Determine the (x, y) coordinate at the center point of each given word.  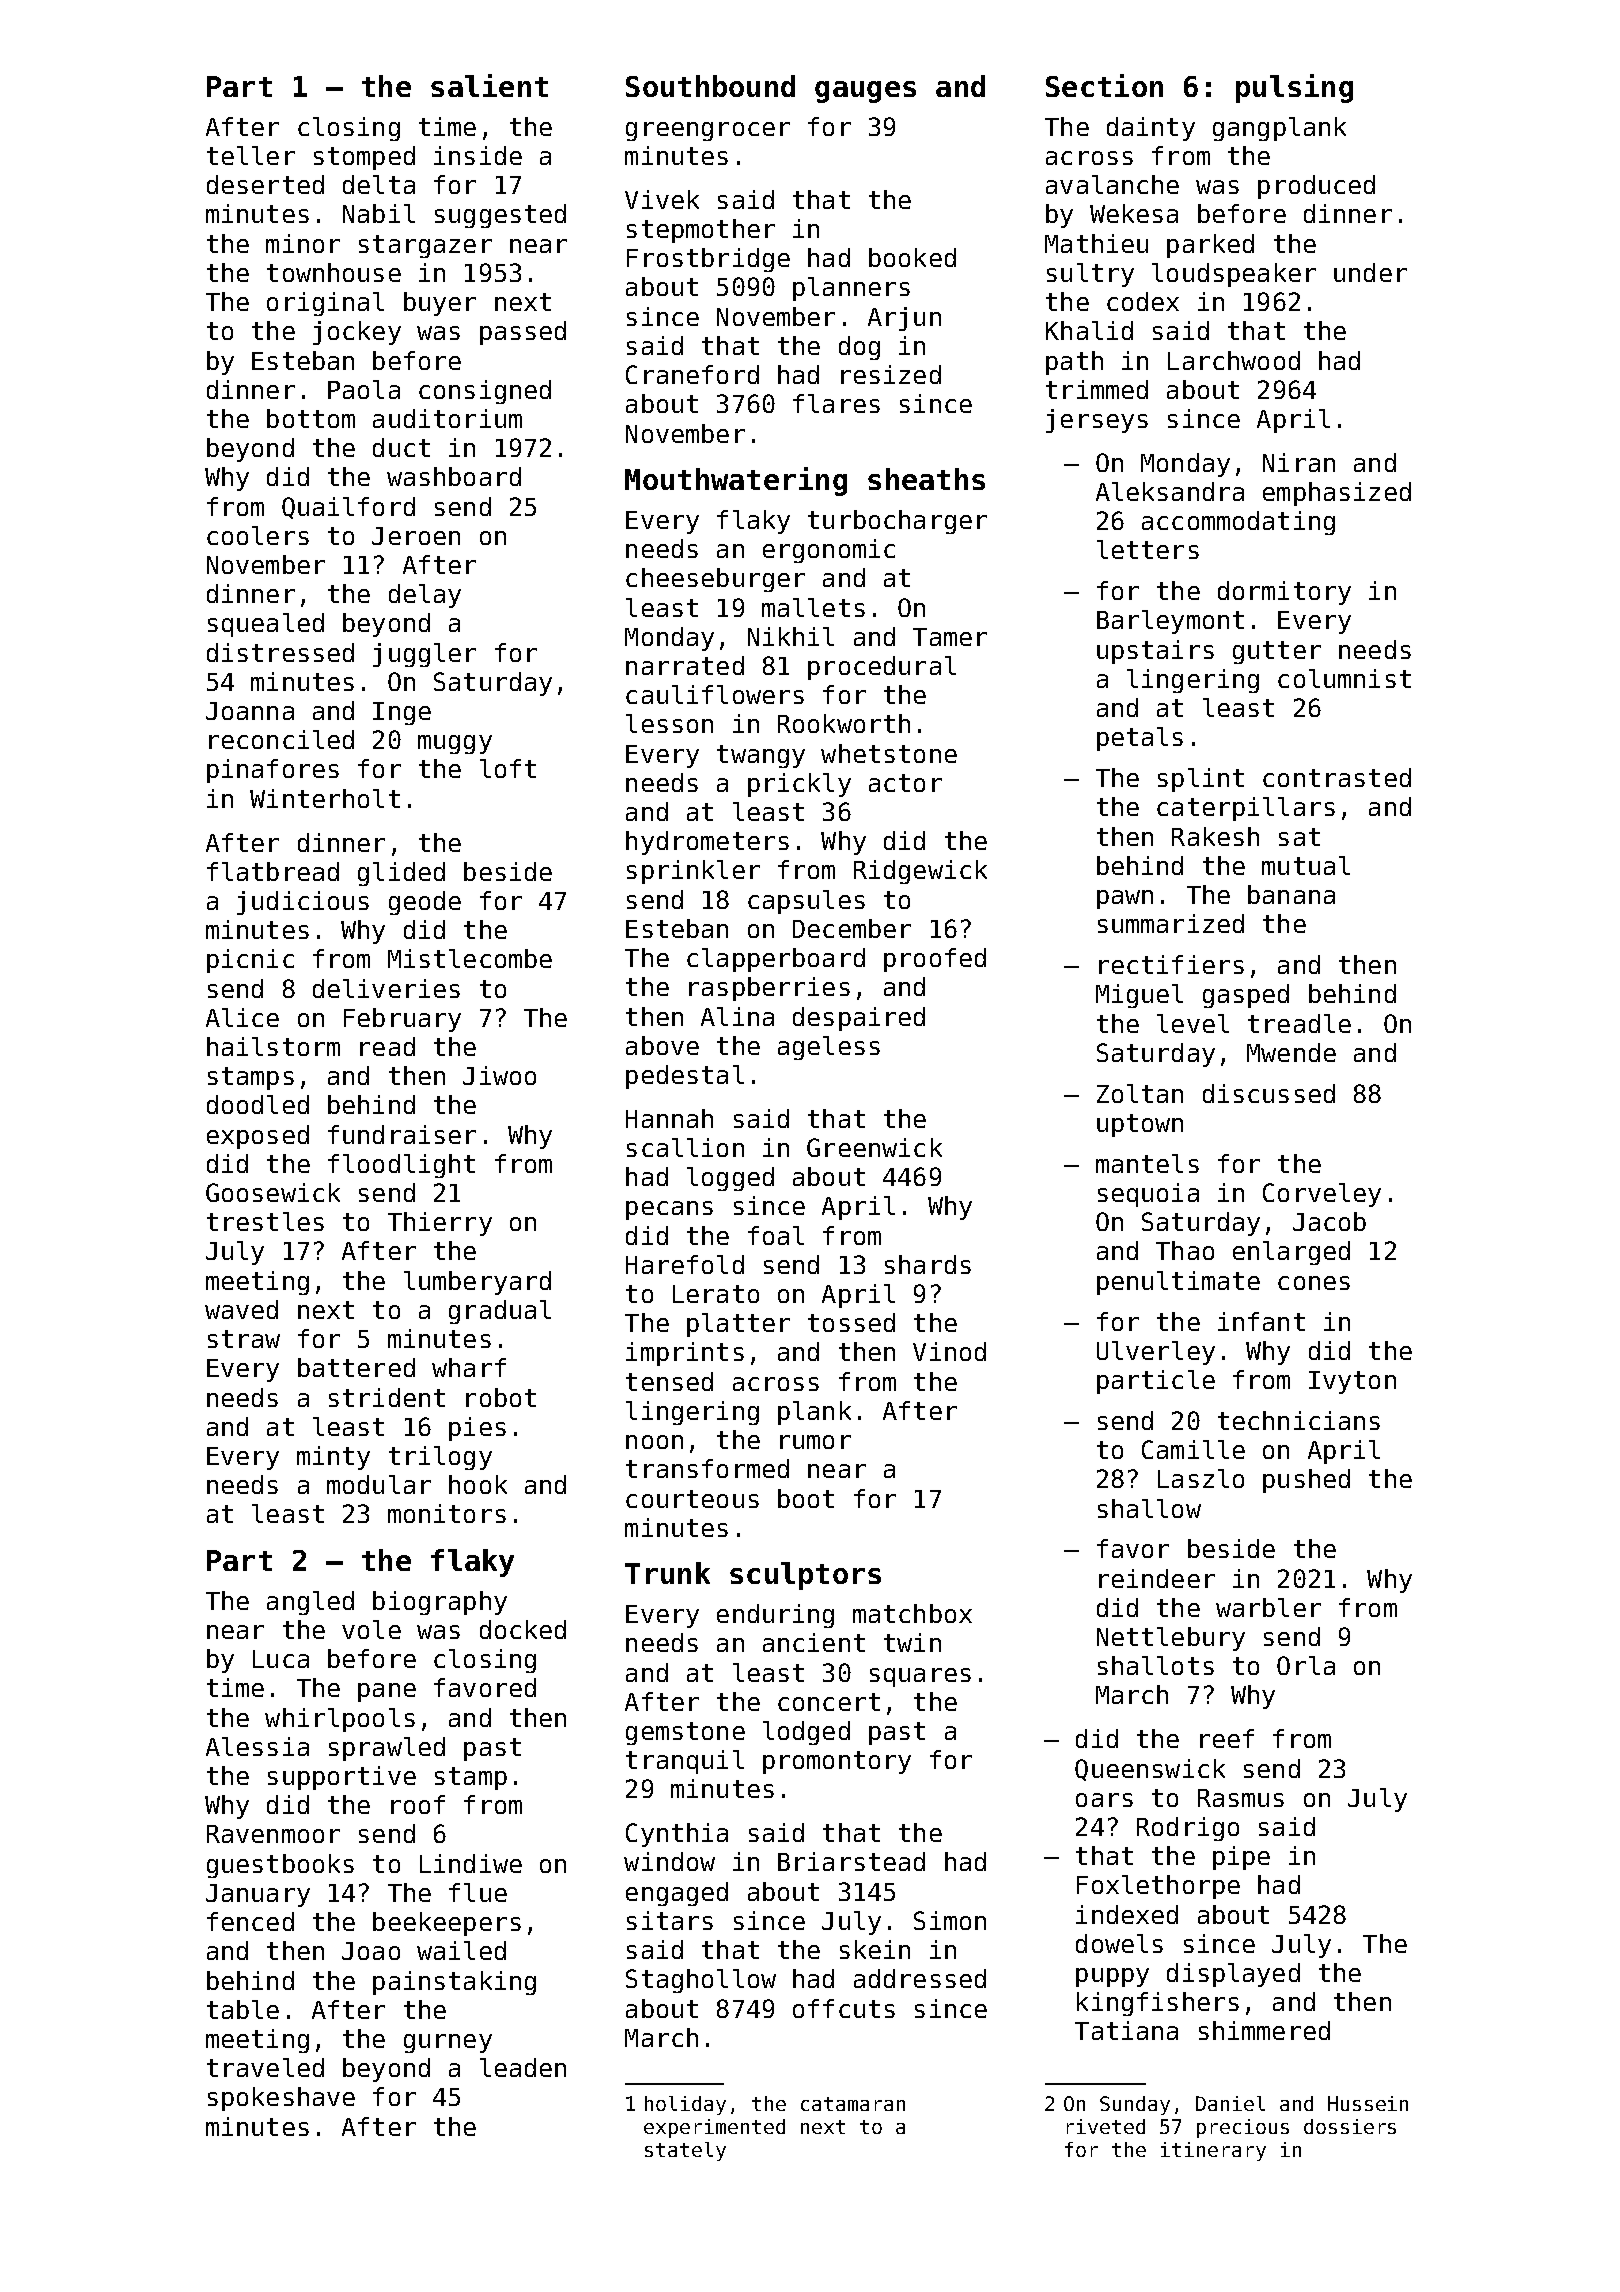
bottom (311, 418)
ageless (829, 1048)
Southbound (710, 86)
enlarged (1291, 1253)
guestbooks (280, 1866)
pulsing (1294, 88)
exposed (258, 1137)
